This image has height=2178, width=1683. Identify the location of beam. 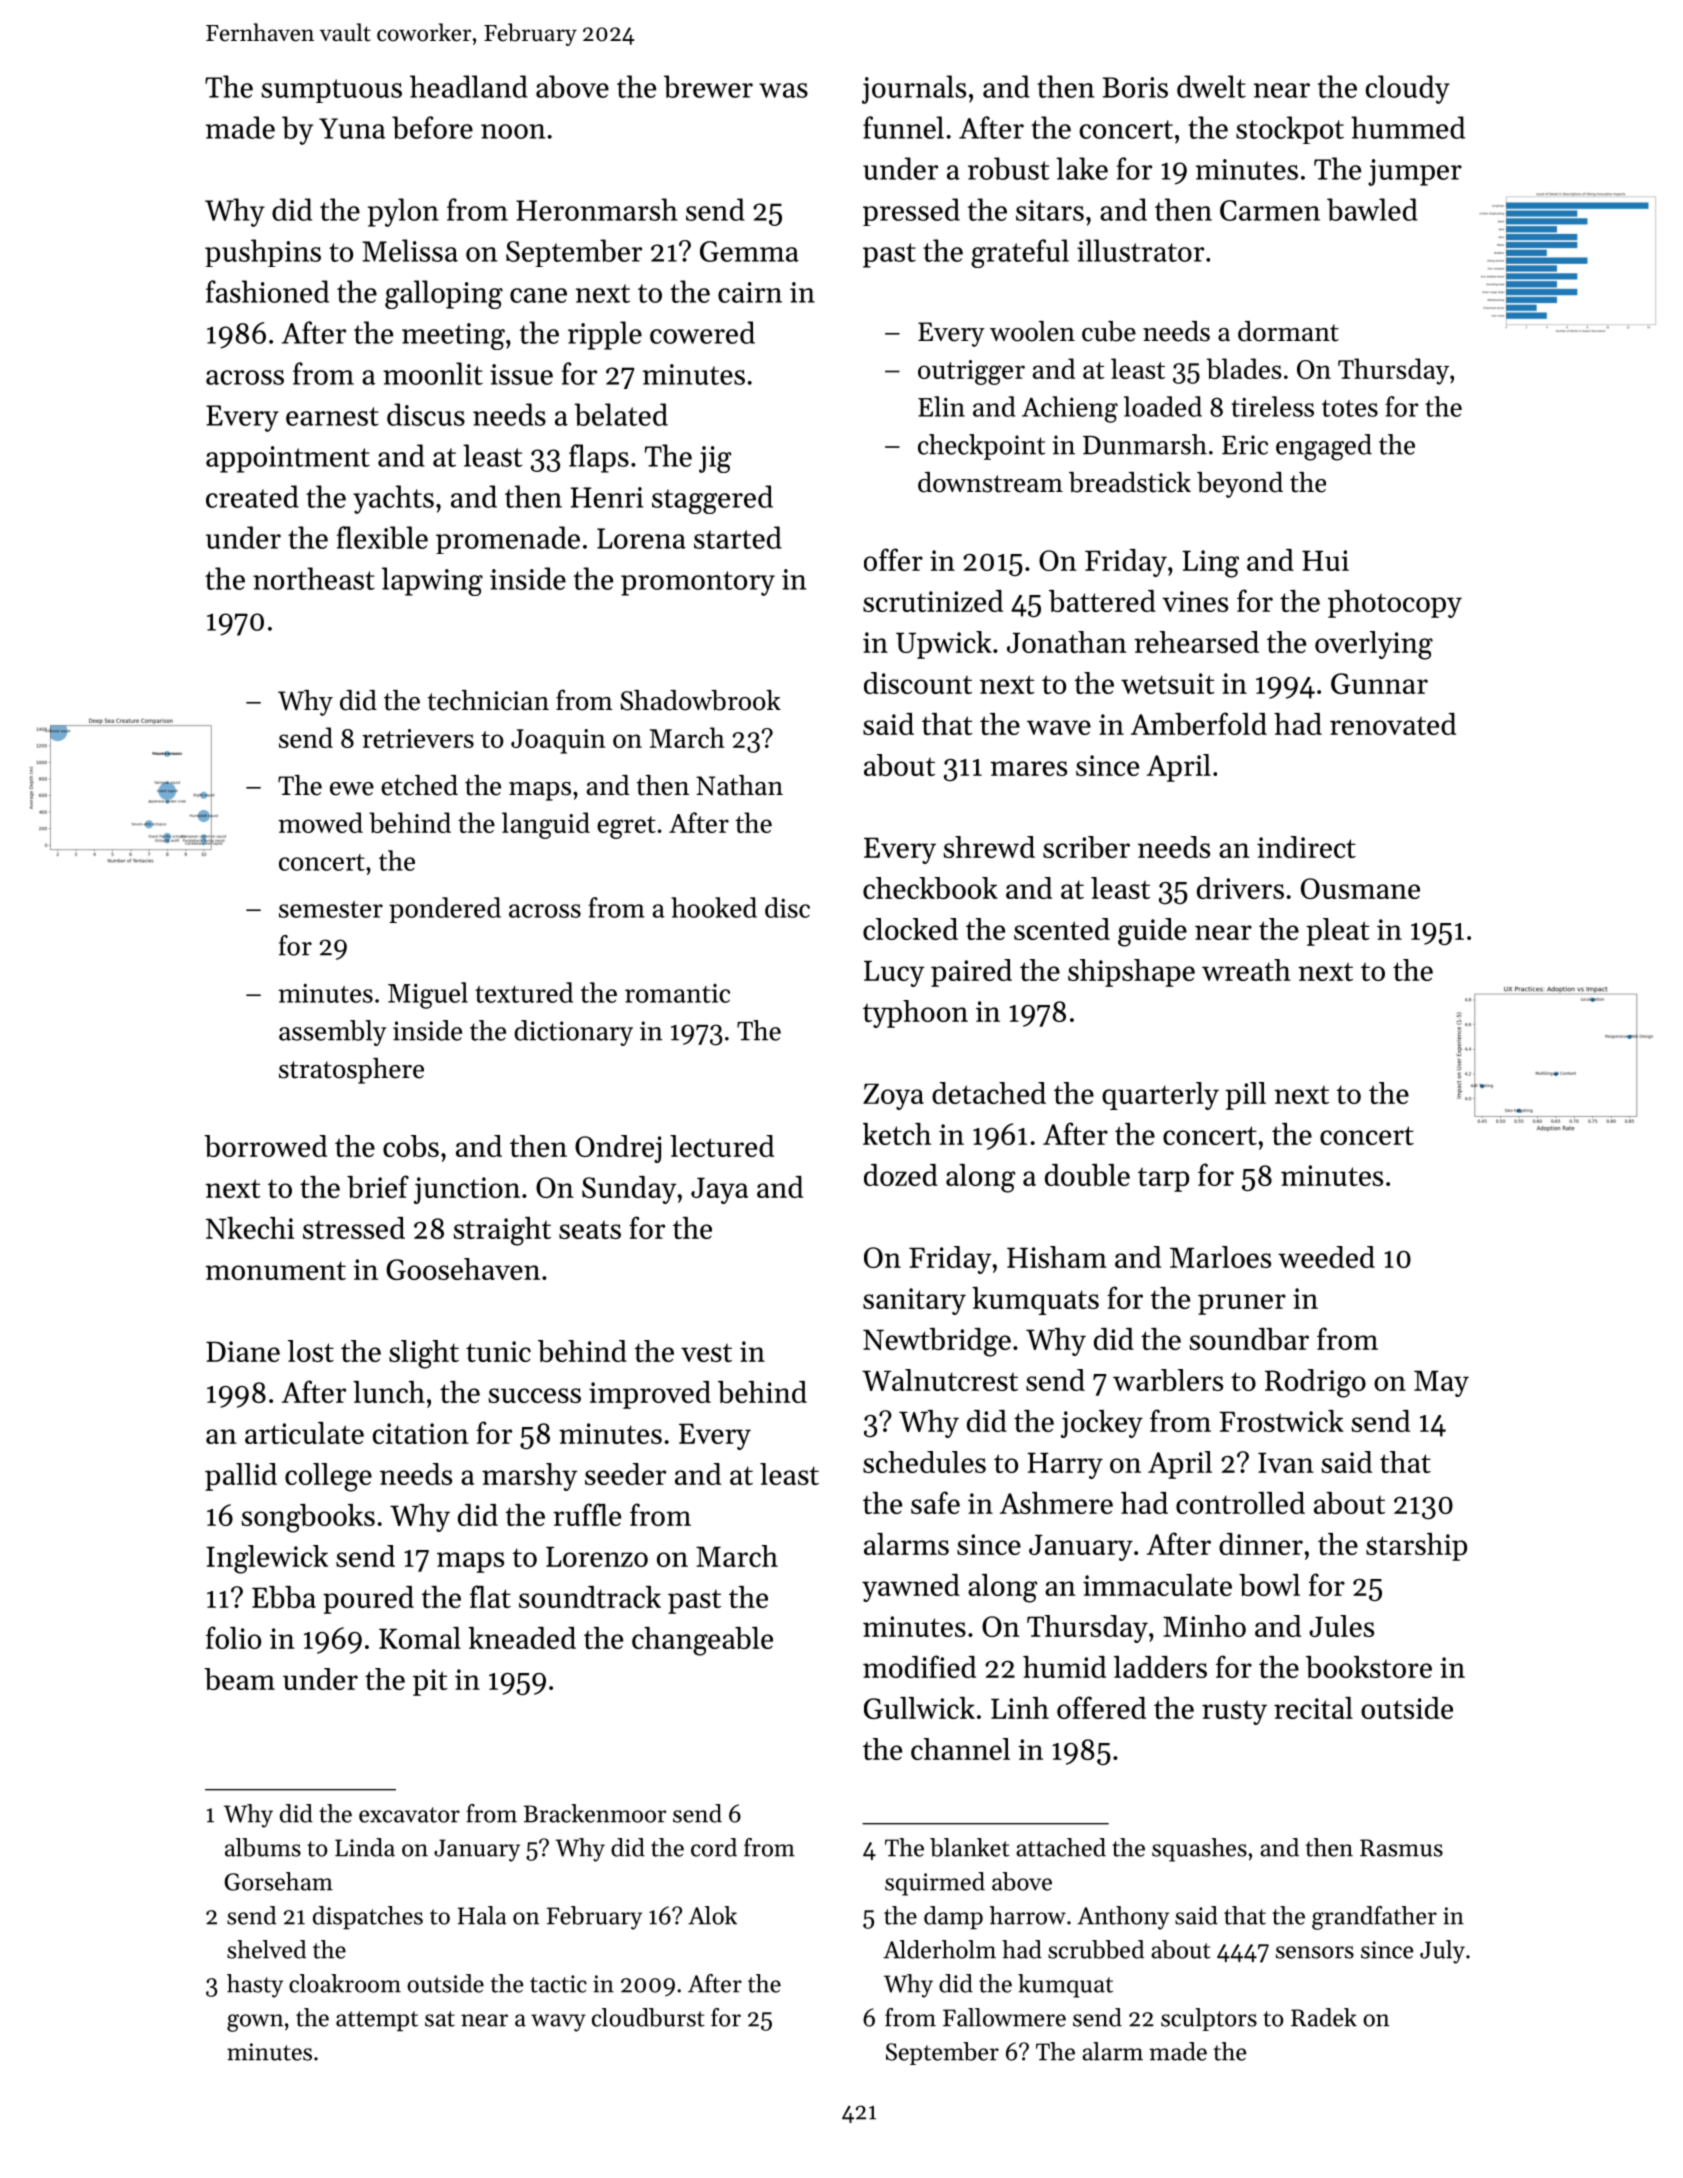
(239, 1679).
